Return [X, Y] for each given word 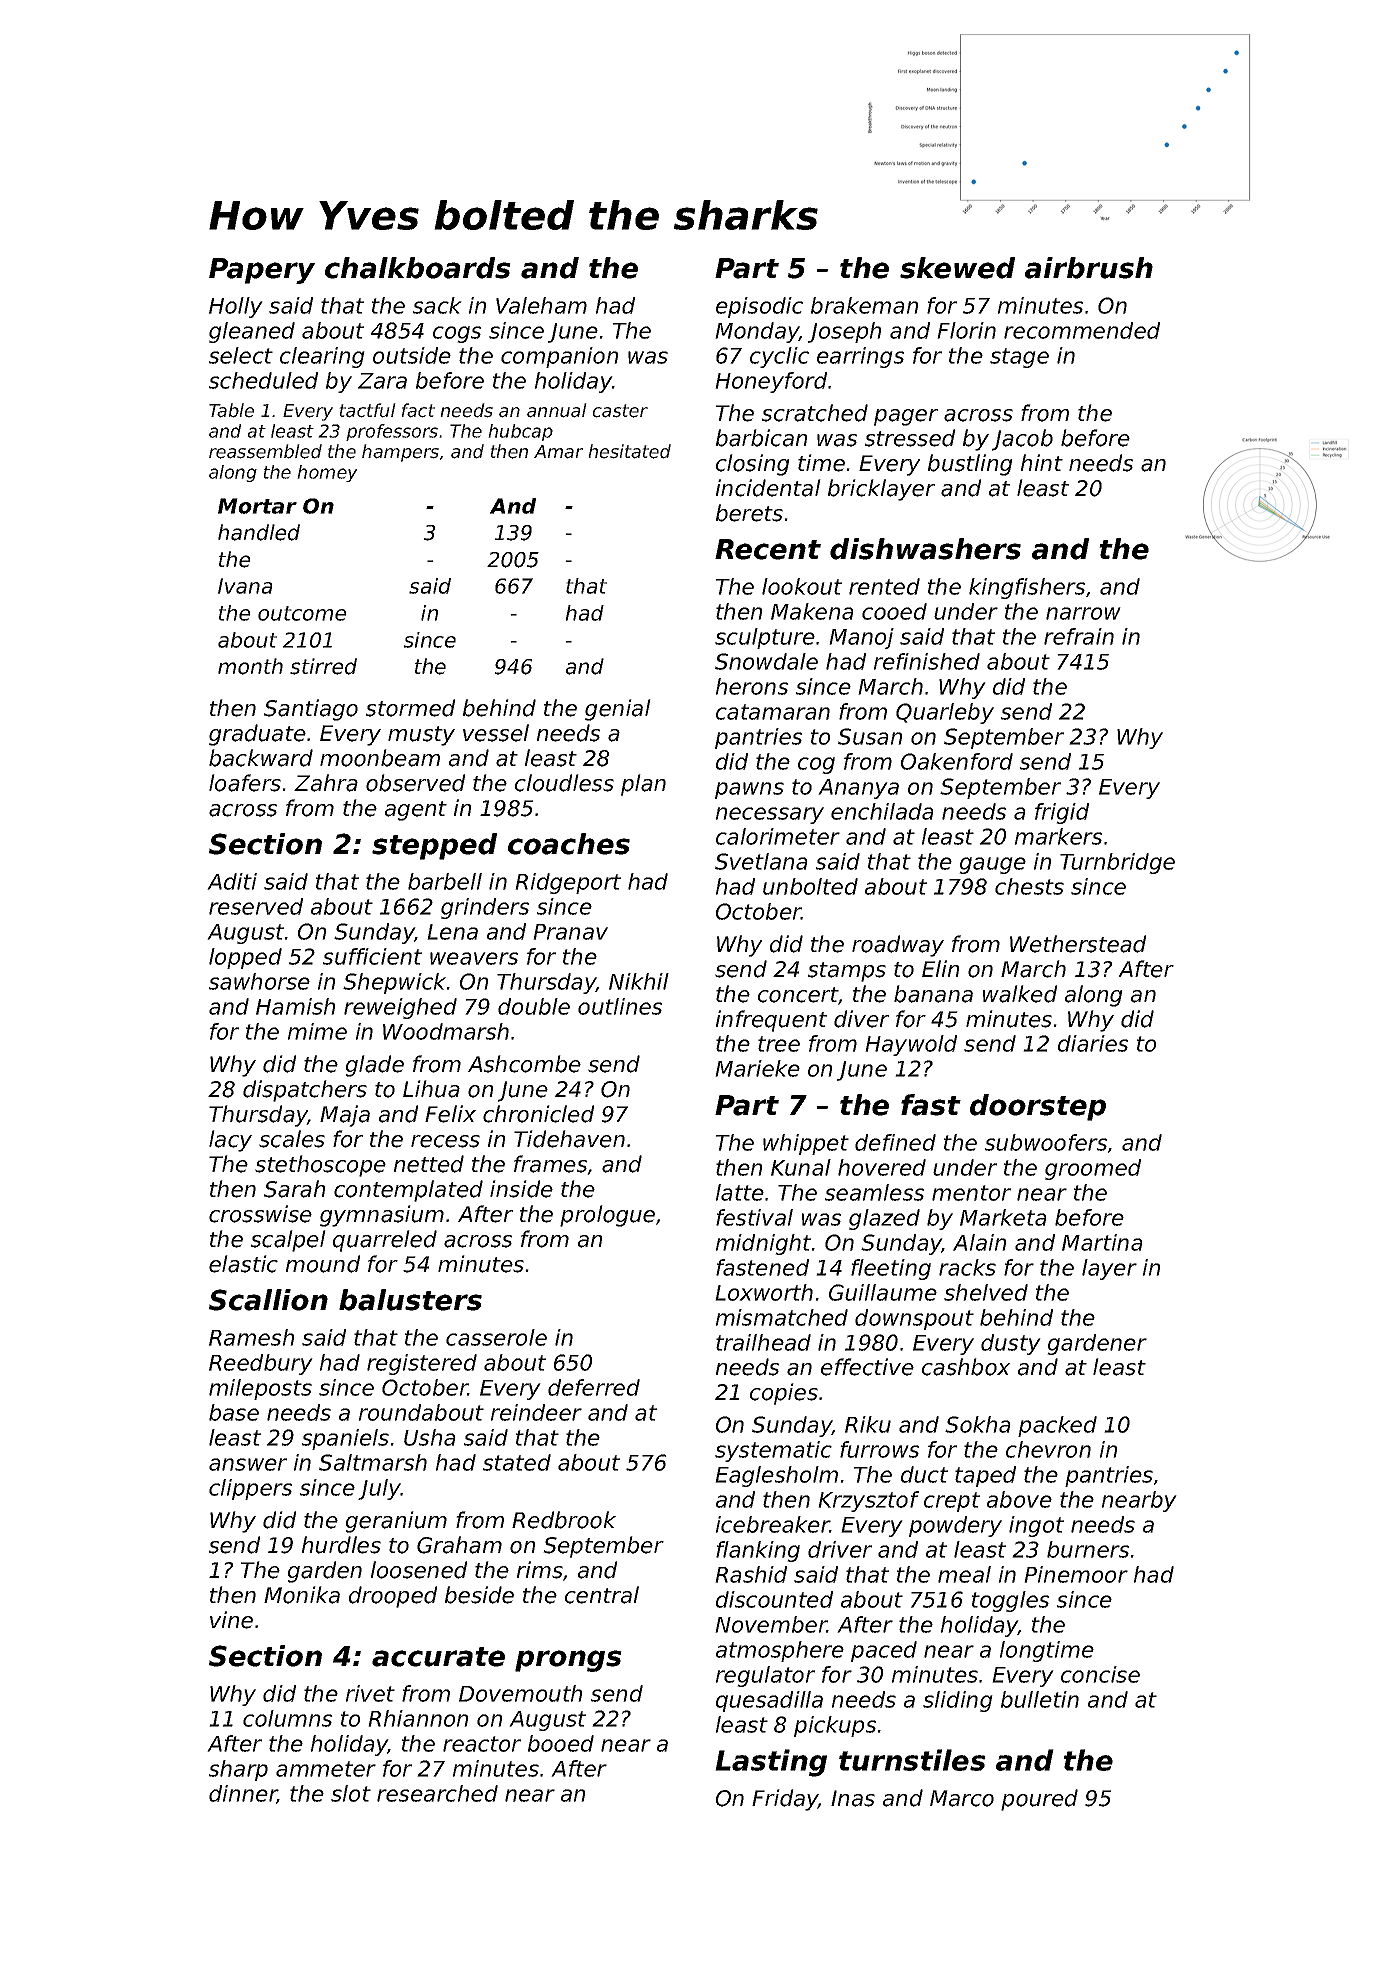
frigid [1062, 813]
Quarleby [945, 713]
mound [323, 1264]
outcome [302, 613]
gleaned [252, 332]
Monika [302, 1595]
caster [620, 411]
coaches [569, 844]
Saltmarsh [373, 1462]
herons [752, 686]
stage [1019, 358]
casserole [496, 1337]
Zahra [326, 783]
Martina [1102, 1242]
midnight [763, 1244]
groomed [1093, 1169]
